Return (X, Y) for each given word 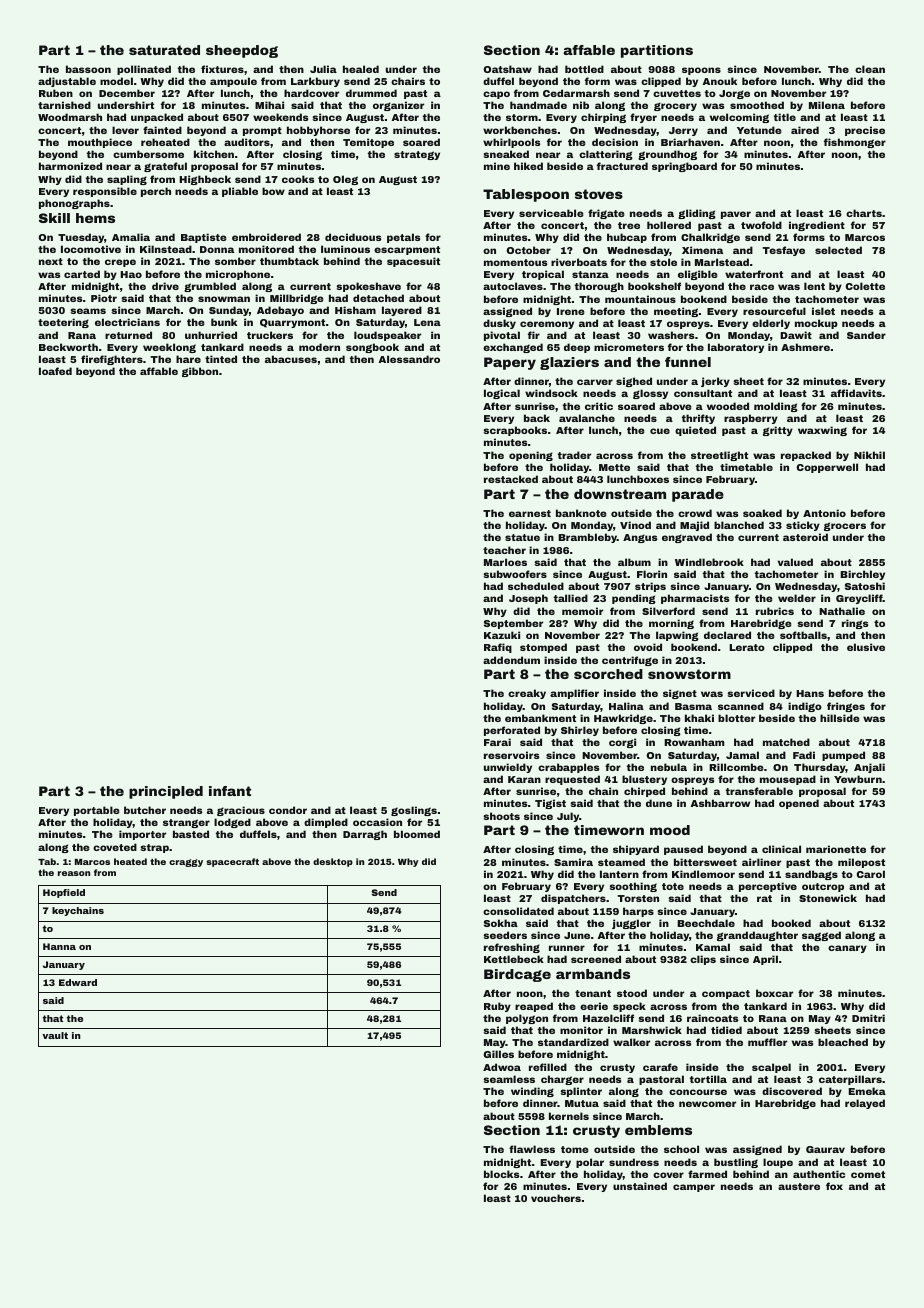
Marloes (505, 562)
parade (698, 495)
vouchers (556, 1198)
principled (166, 792)
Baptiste (204, 238)
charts (864, 213)
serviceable (551, 213)
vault (55, 1035)
